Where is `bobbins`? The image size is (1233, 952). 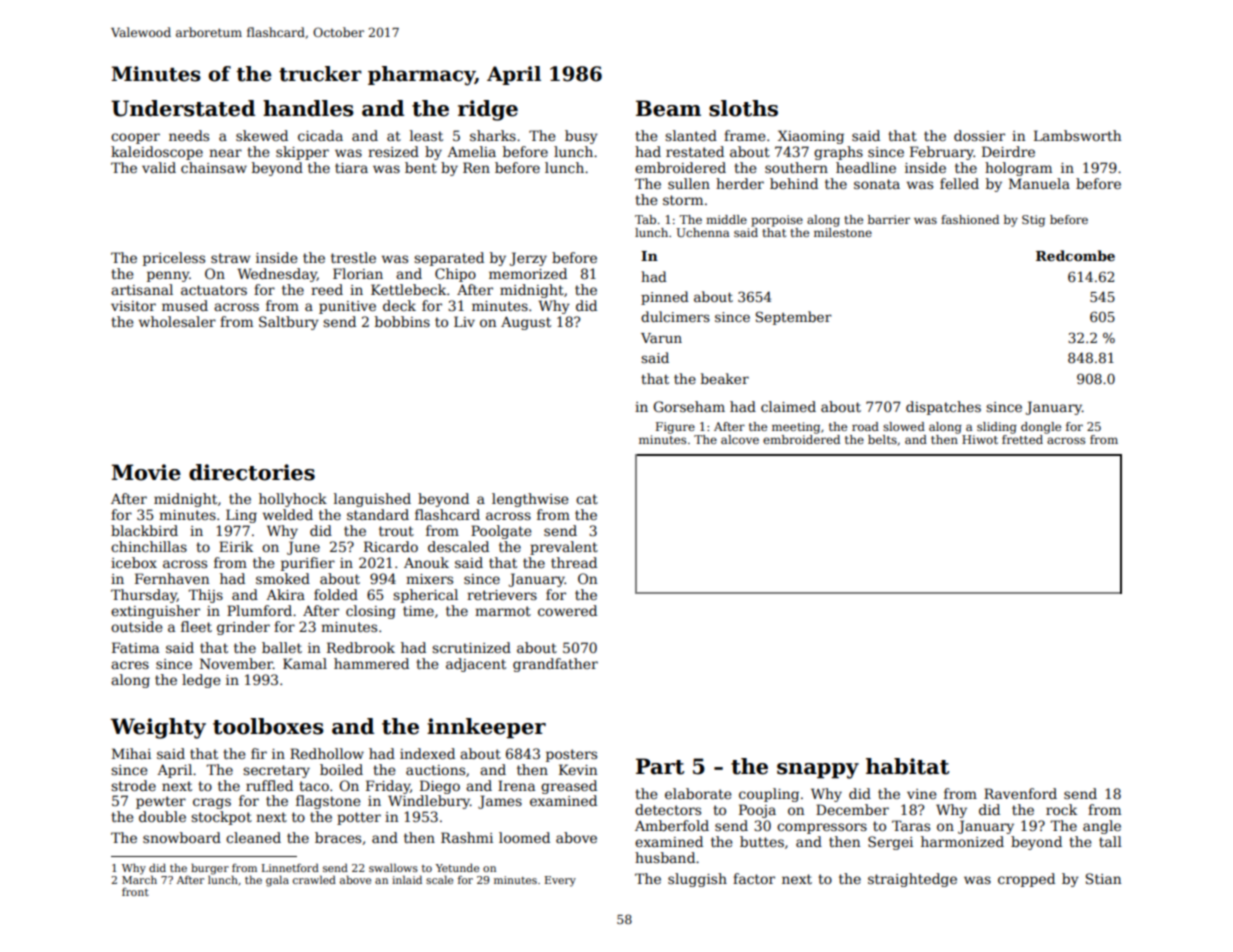
bobbins is located at coordinates (402, 321).
